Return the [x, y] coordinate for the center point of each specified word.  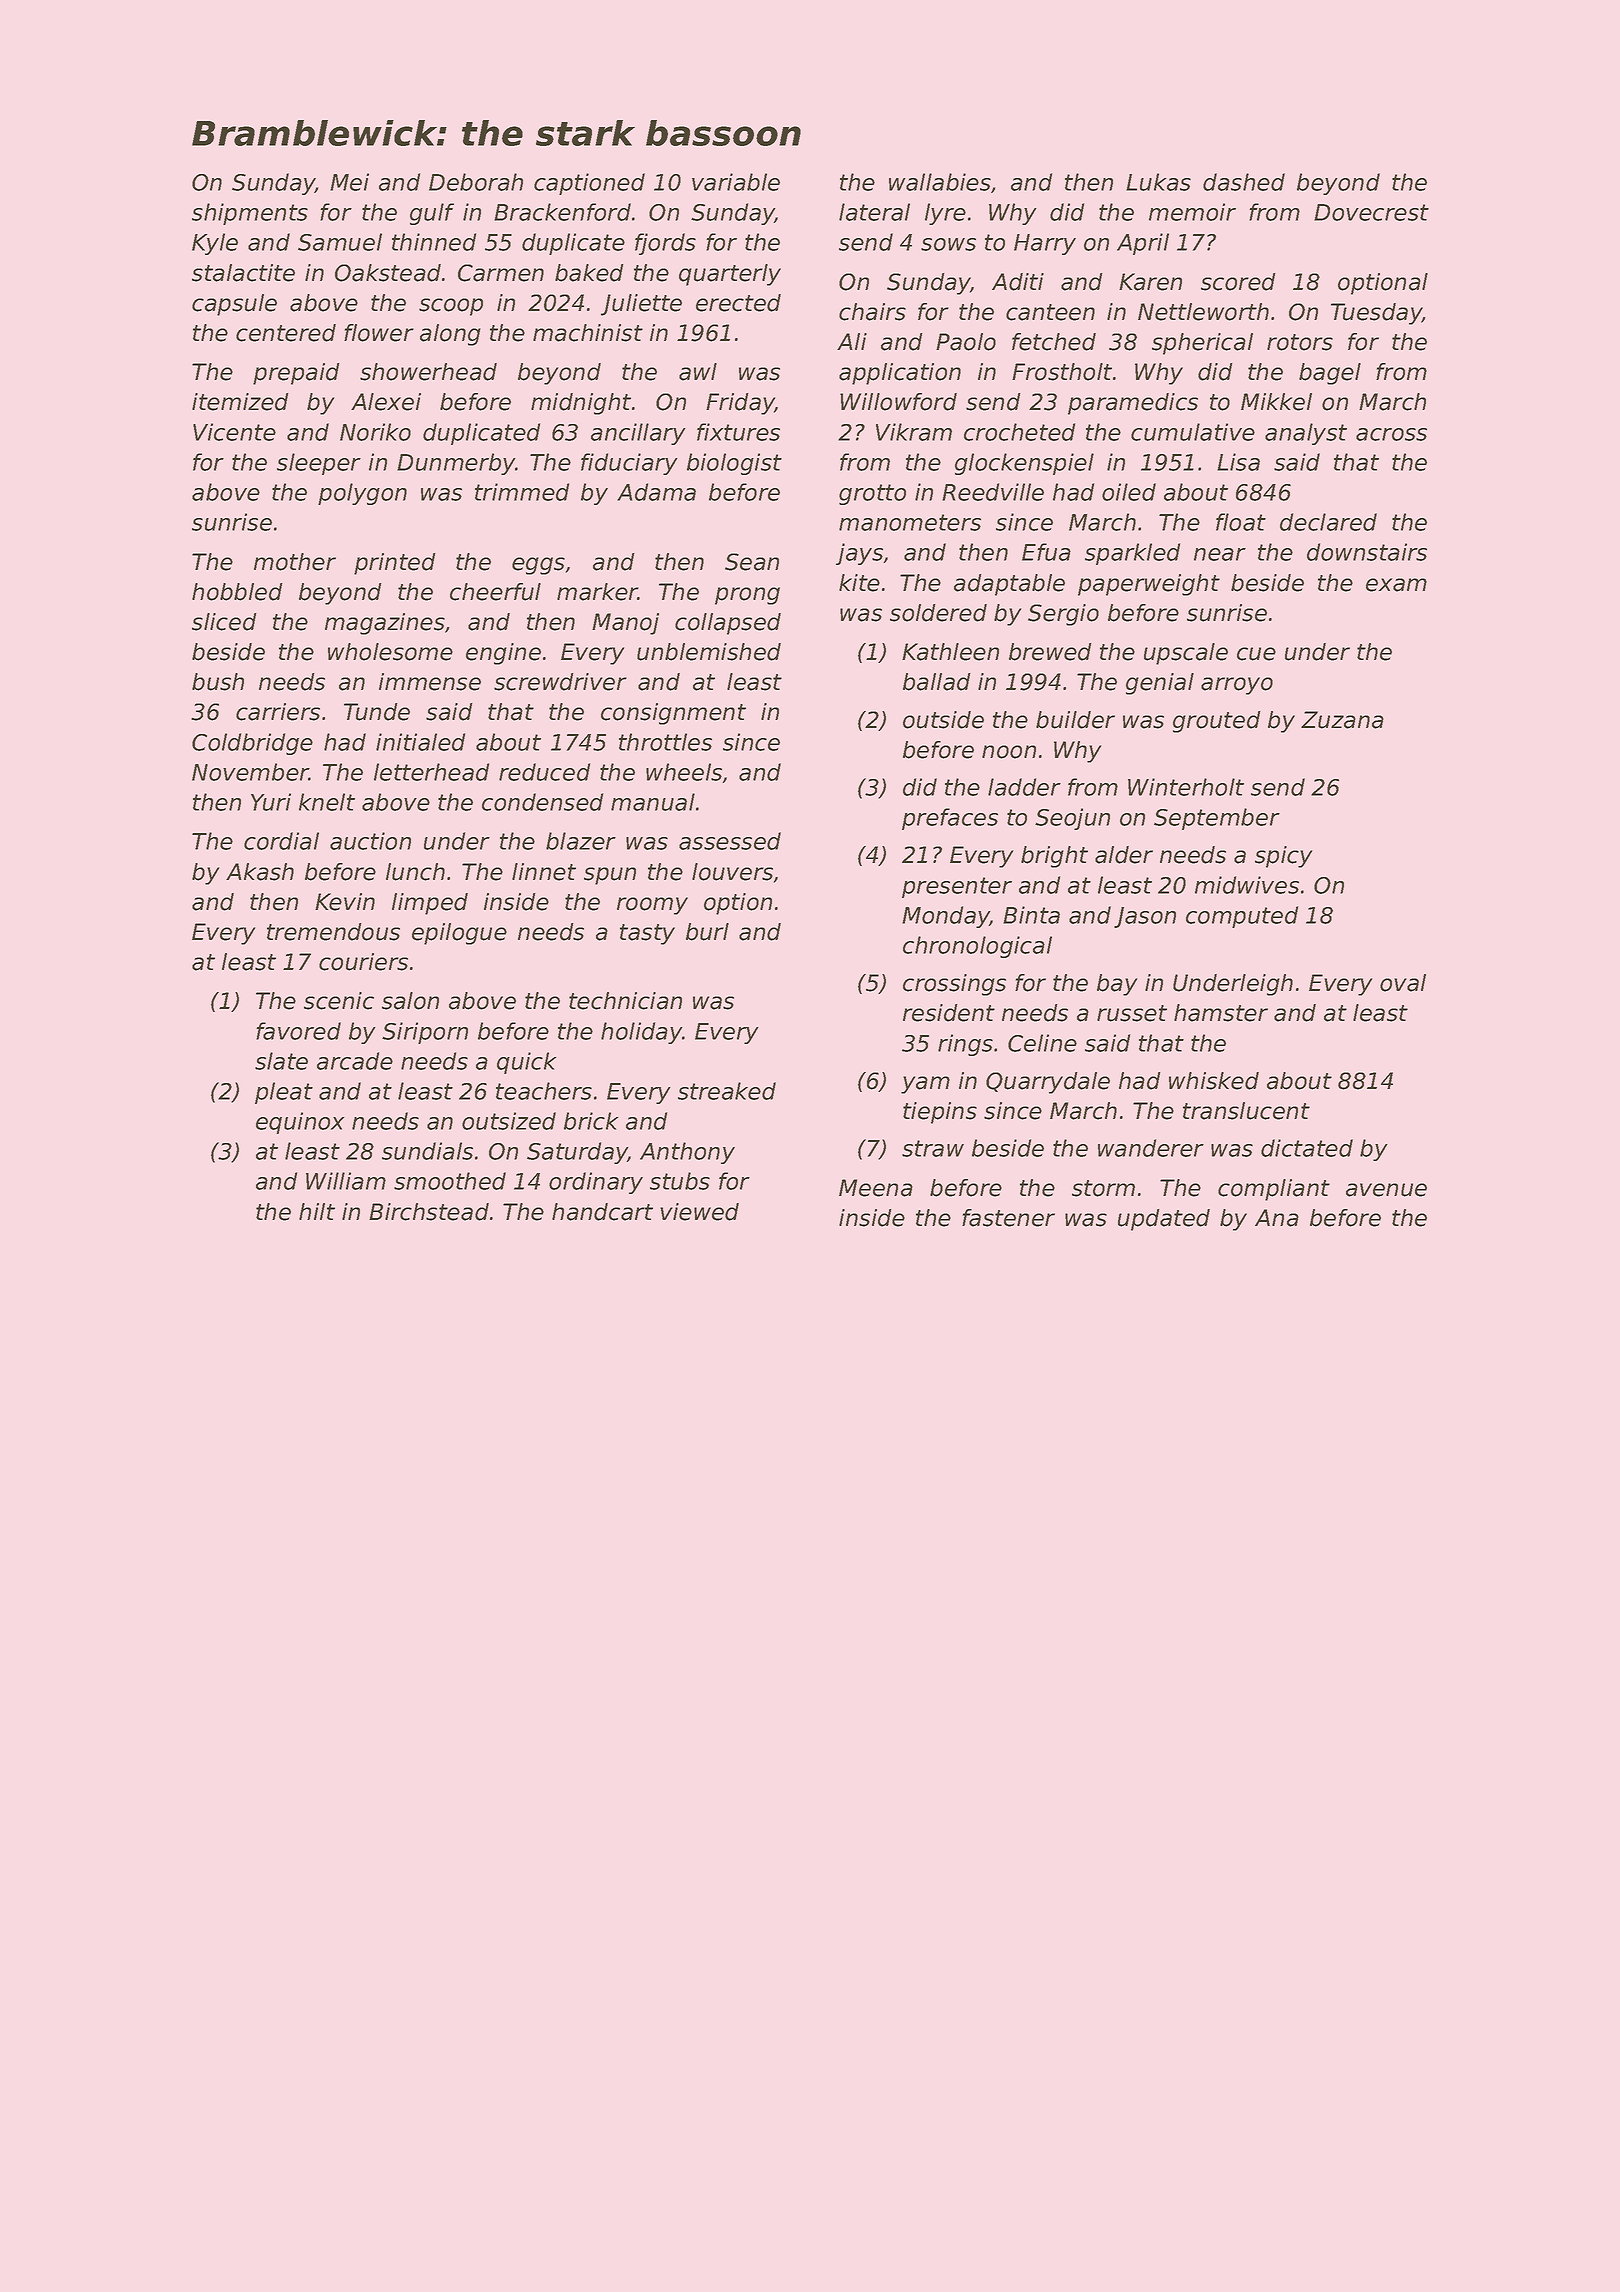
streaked [727, 1091]
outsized [509, 1121]
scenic [339, 1001]
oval [1403, 983]
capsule [234, 305]
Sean [752, 562]
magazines [385, 624]
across [1391, 434]
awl [698, 372]
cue [1256, 654]
